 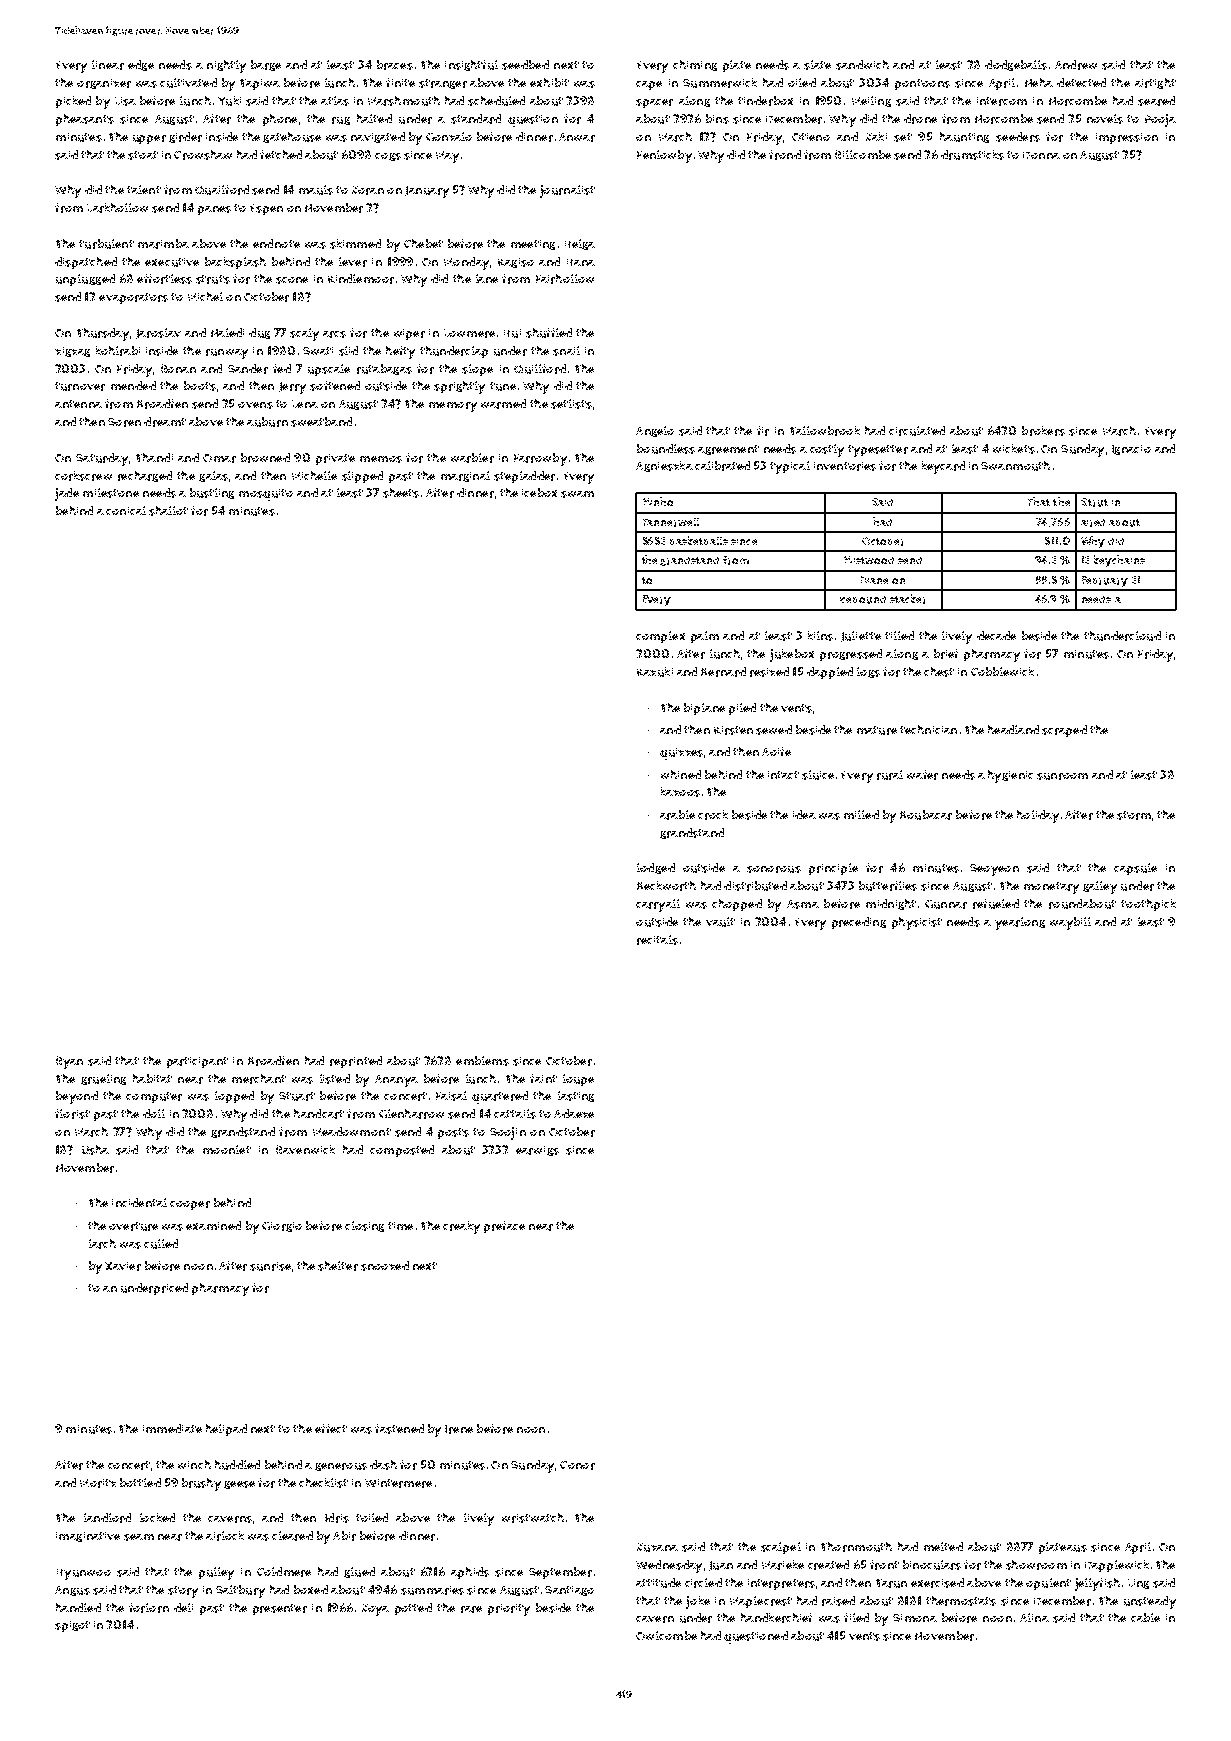 I want to click on atlas, so click(x=335, y=101).
